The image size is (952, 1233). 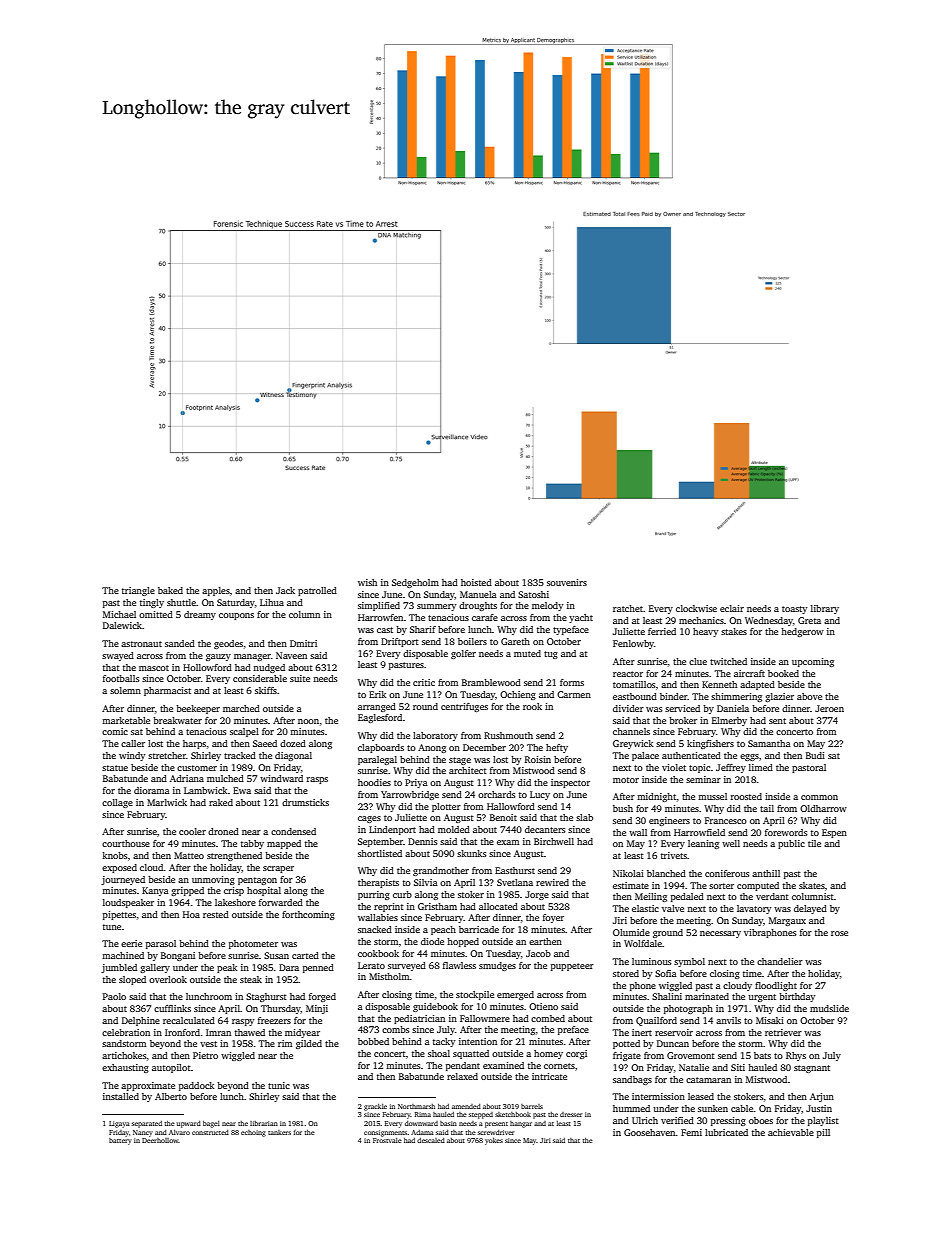 I want to click on mechanics, so click(x=701, y=620).
